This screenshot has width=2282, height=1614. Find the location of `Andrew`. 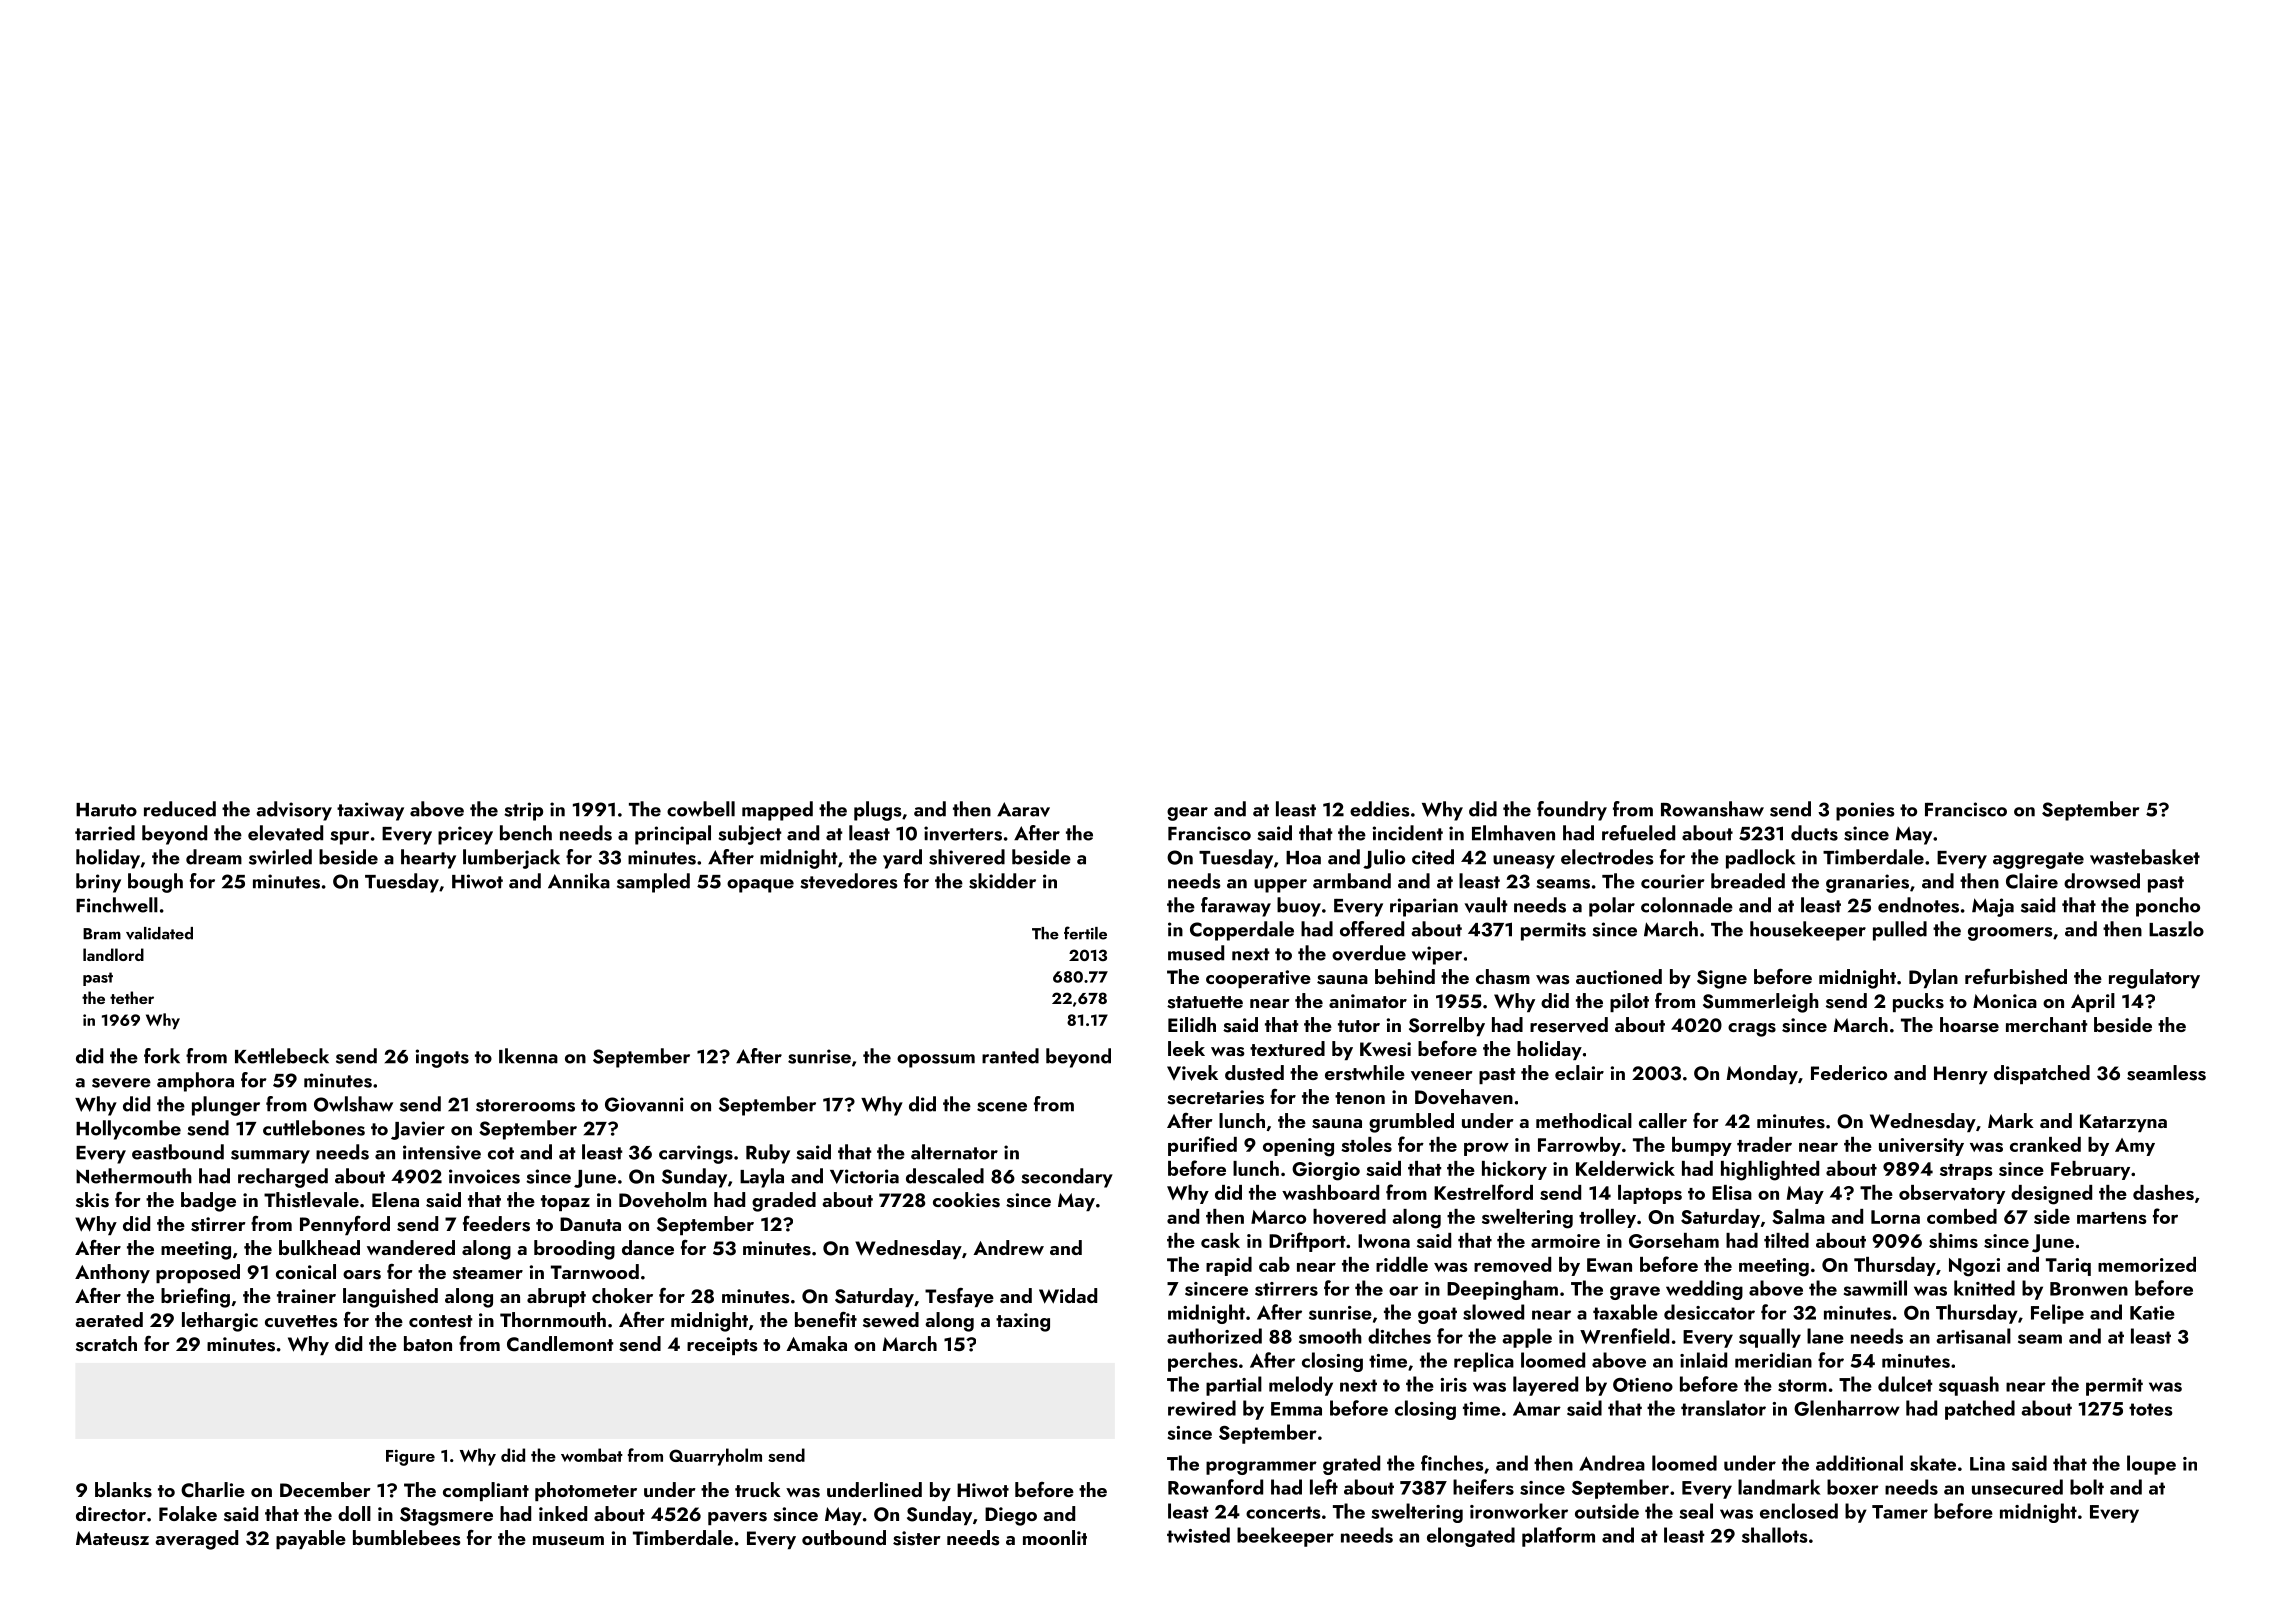

Andrew is located at coordinates (1008, 1247).
